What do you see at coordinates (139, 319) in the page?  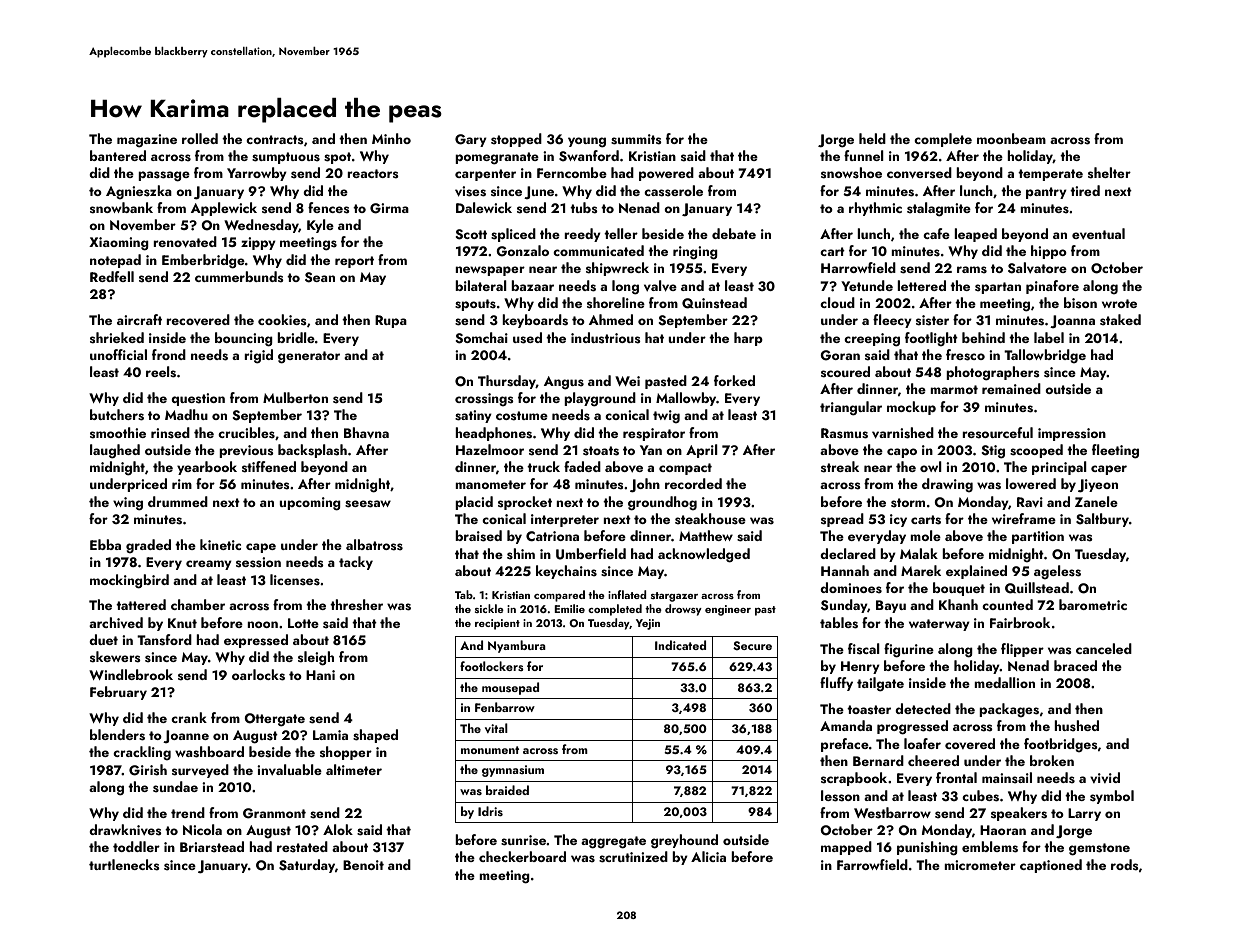 I see `aircraft` at bounding box center [139, 319].
